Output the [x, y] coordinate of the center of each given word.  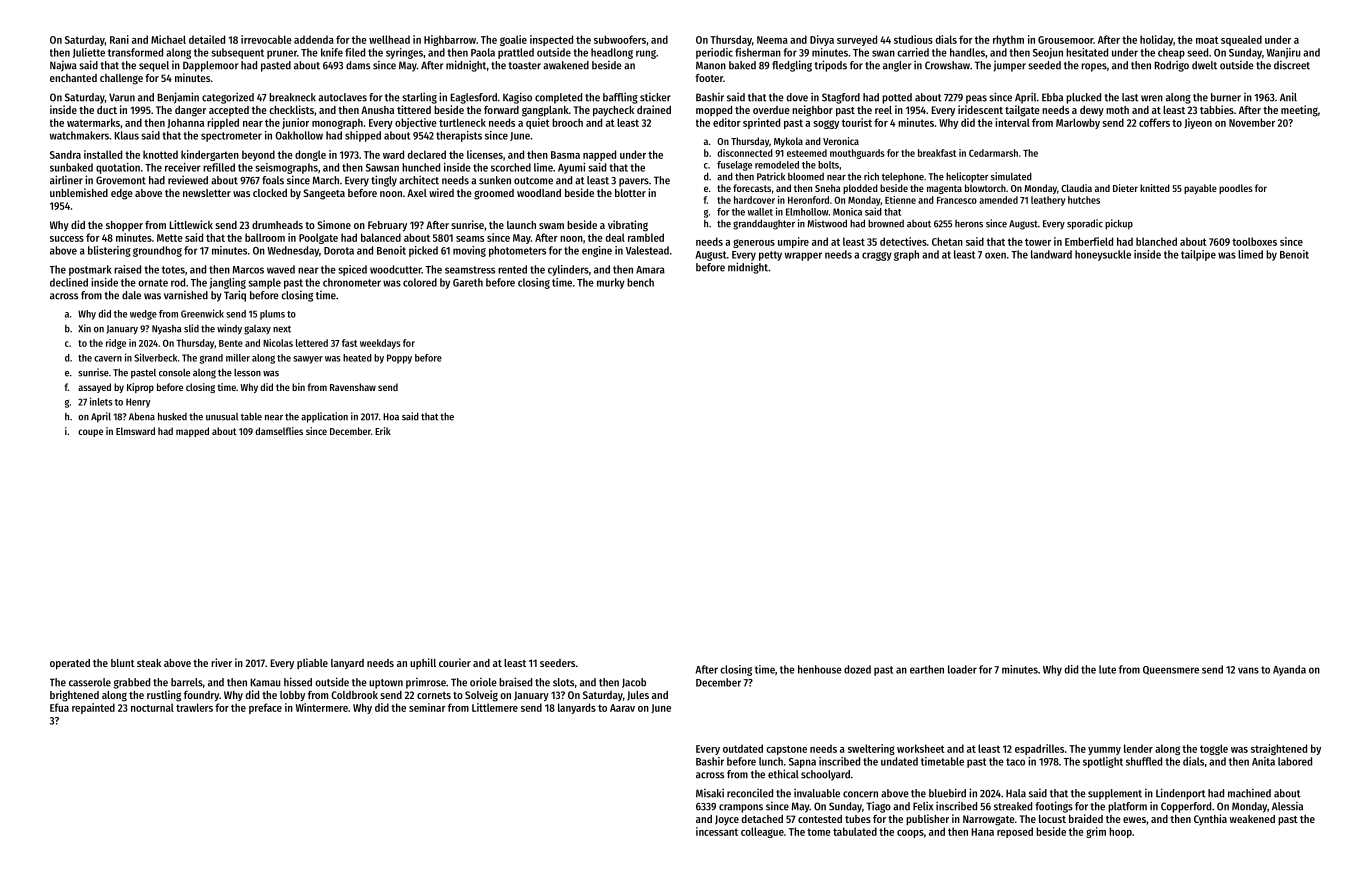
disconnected [745, 153]
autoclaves [342, 97]
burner [1226, 97]
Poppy [399, 359]
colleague [762, 832]
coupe [90, 433]
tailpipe [1198, 255]
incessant [717, 831]
